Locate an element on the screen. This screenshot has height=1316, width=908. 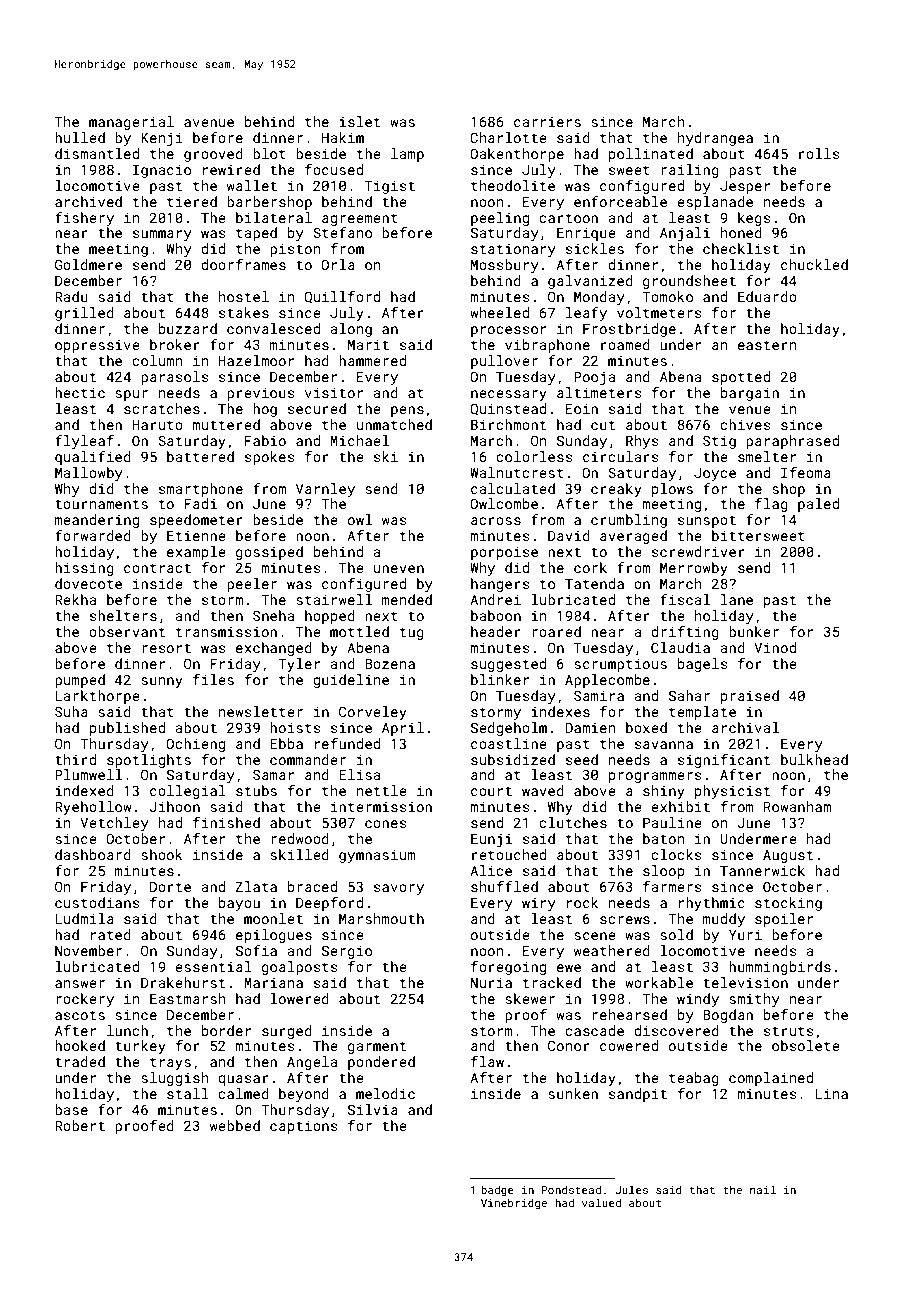
averaged is located at coordinates (633, 537).
